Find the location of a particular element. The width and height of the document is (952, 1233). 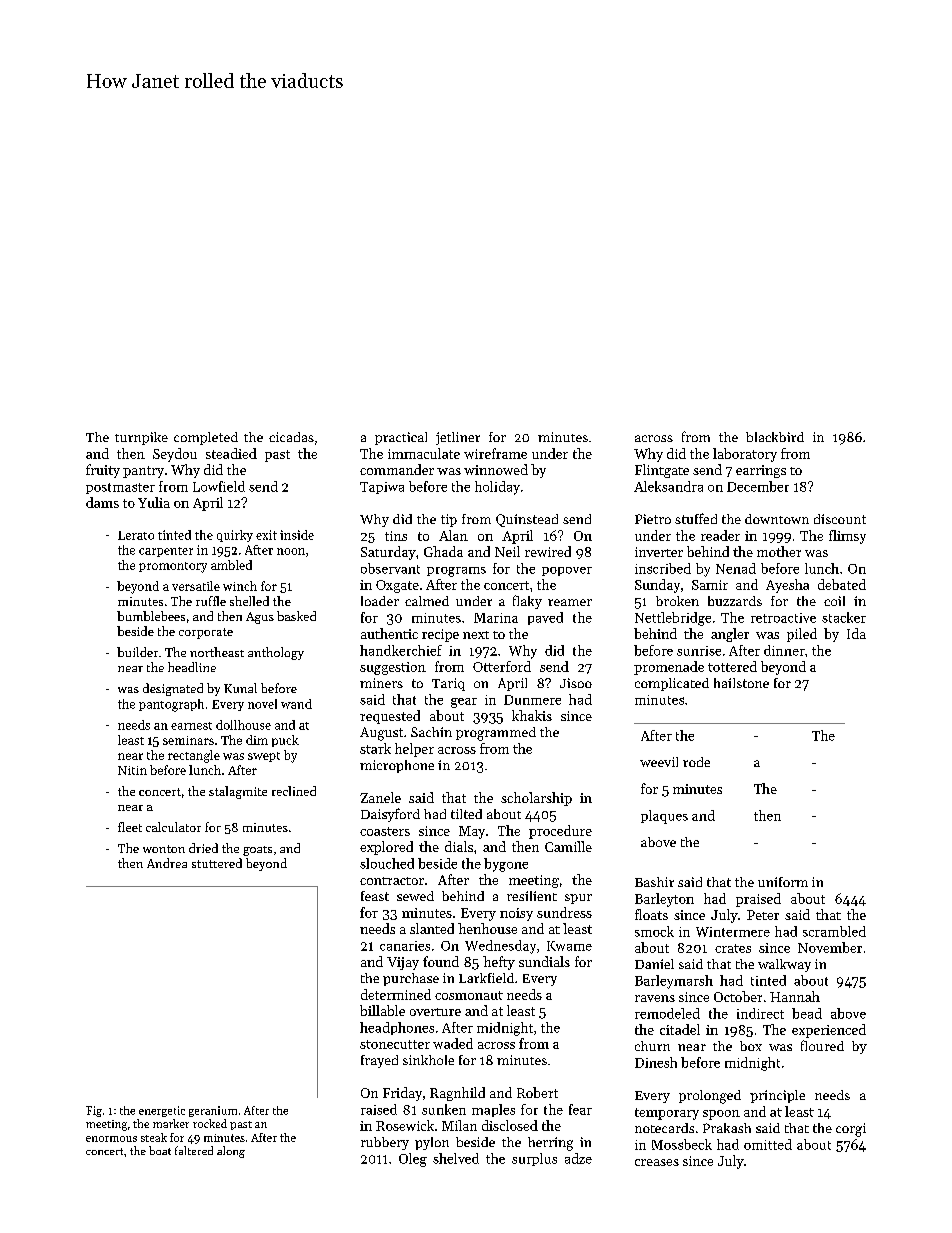

Yulia is located at coordinates (154, 502).
